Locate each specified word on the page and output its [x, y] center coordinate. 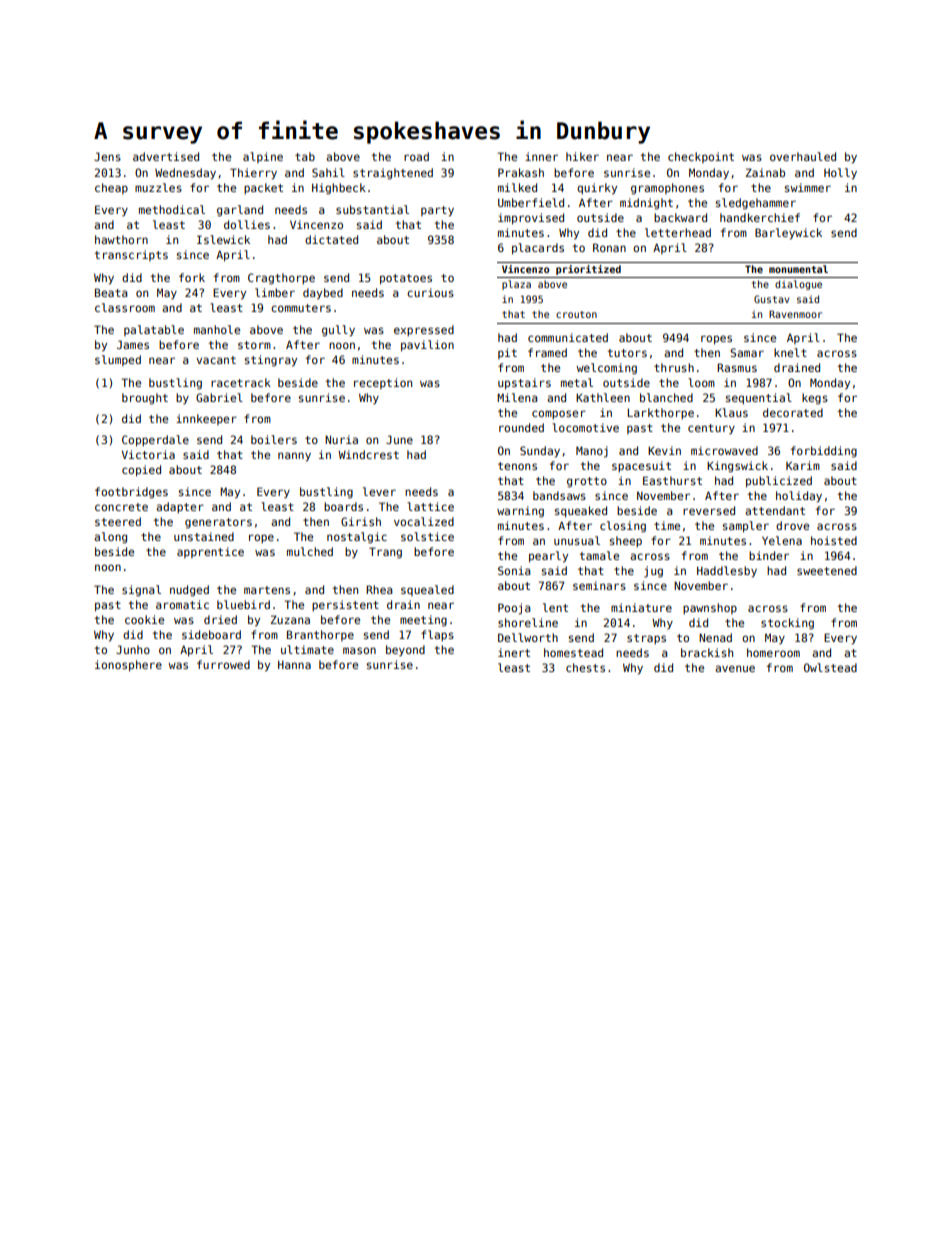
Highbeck [339, 189]
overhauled [803, 156]
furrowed [223, 664]
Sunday [540, 452]
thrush [674, 367]
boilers [274, 439]
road [416, 156]
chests [585, 667]
